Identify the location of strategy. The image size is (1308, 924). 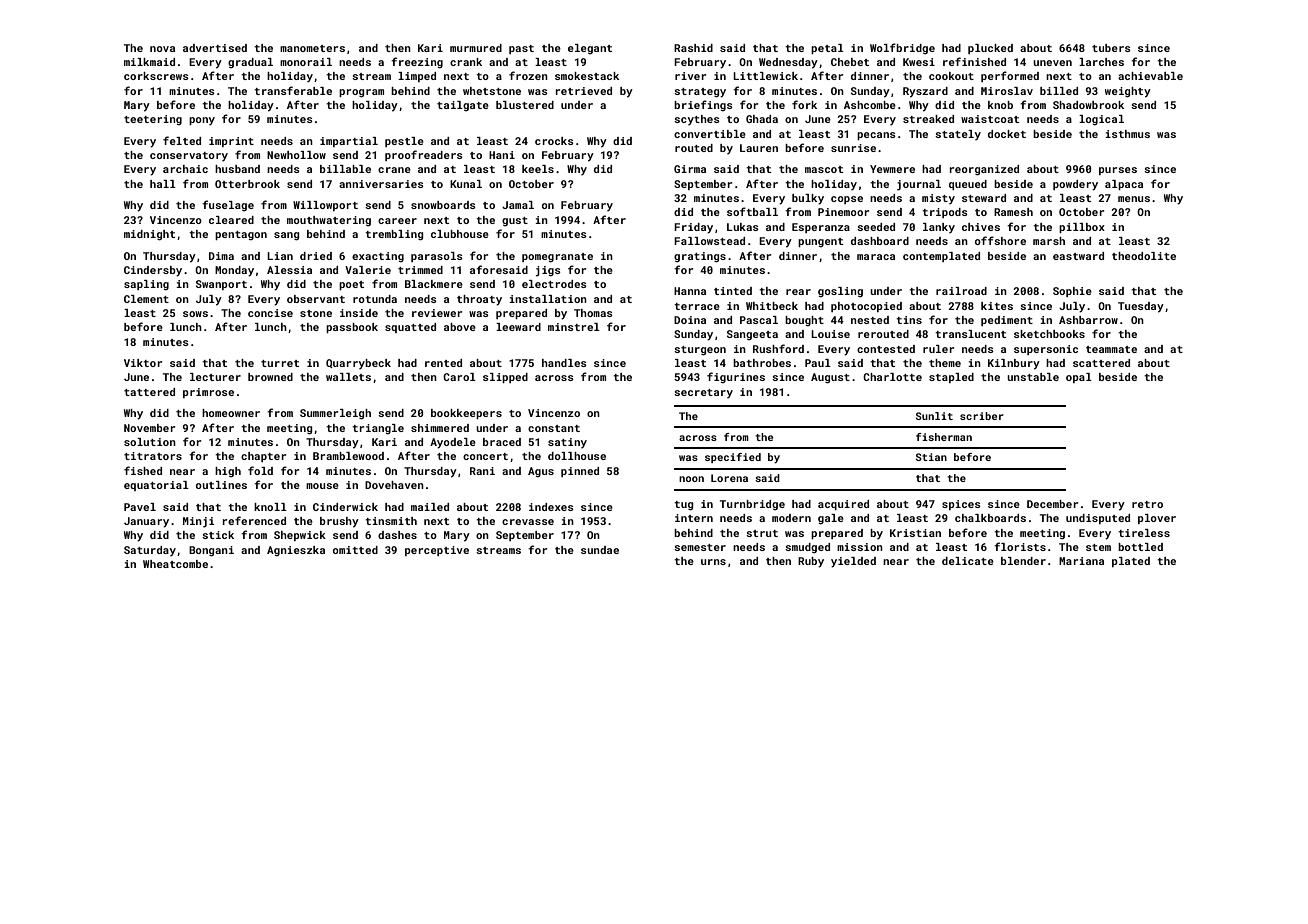
(700, 93).
